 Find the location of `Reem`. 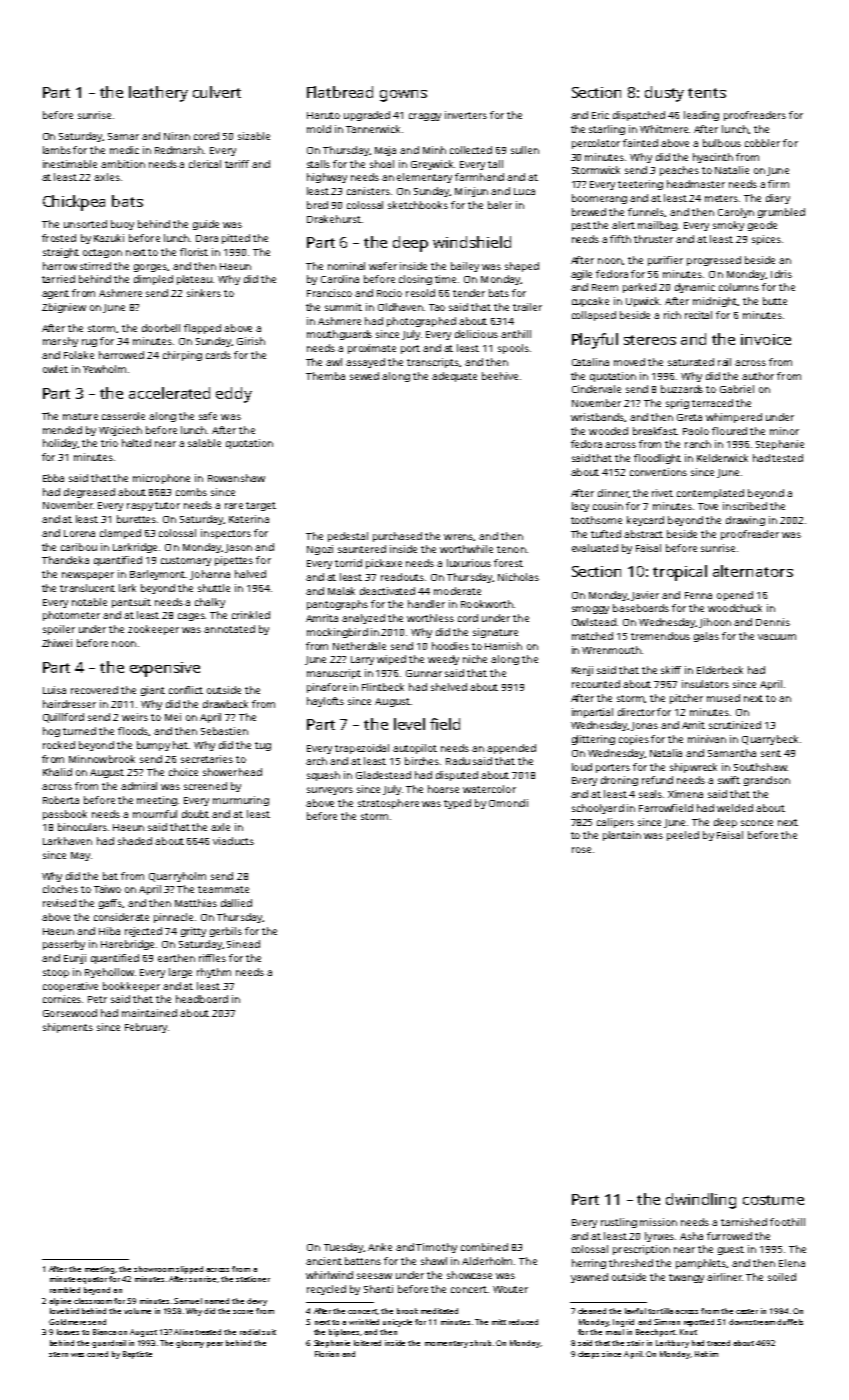

Reem is located at coordinates (605, 287).
